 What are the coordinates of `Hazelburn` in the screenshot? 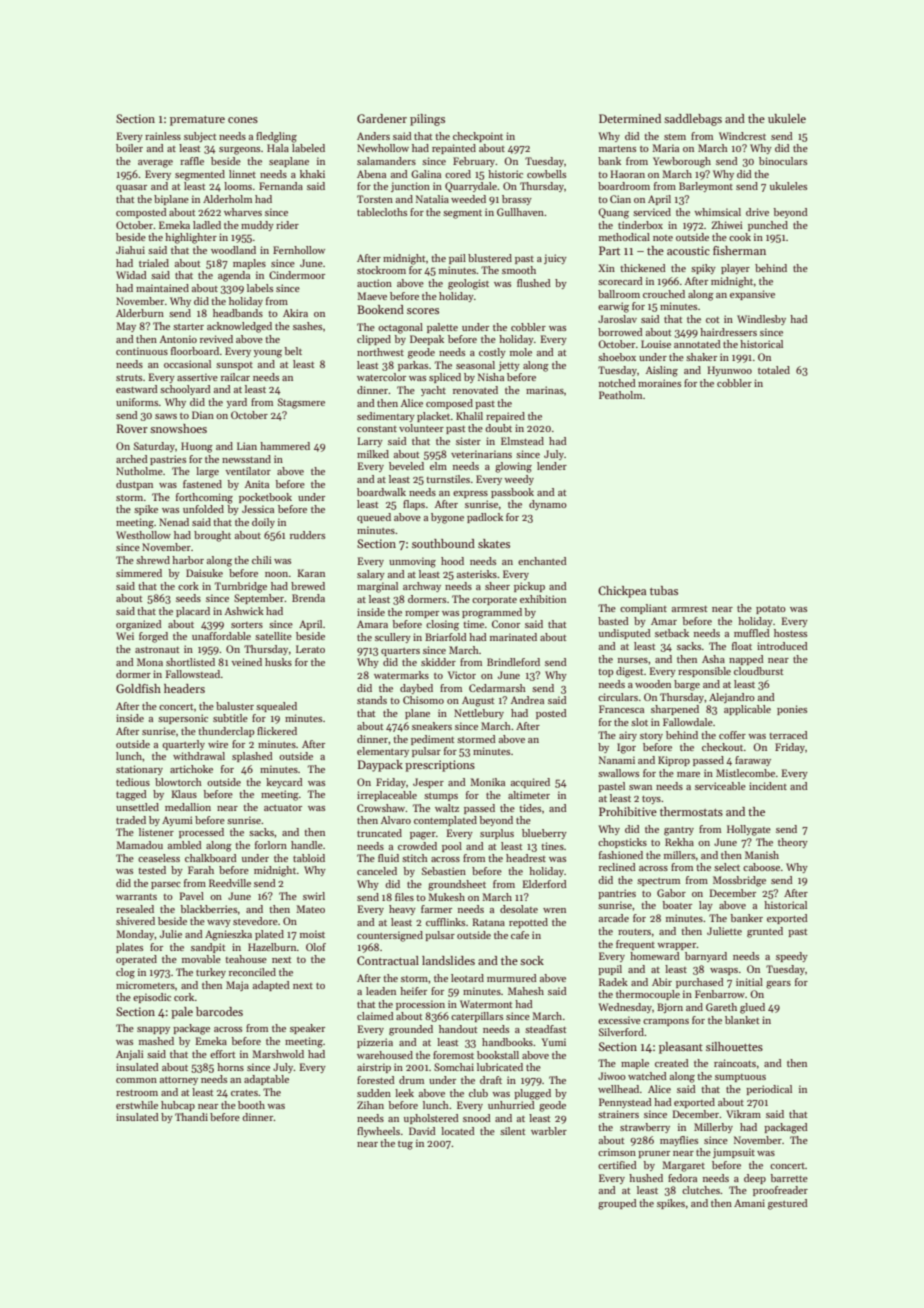 It's located at (272, 947).
